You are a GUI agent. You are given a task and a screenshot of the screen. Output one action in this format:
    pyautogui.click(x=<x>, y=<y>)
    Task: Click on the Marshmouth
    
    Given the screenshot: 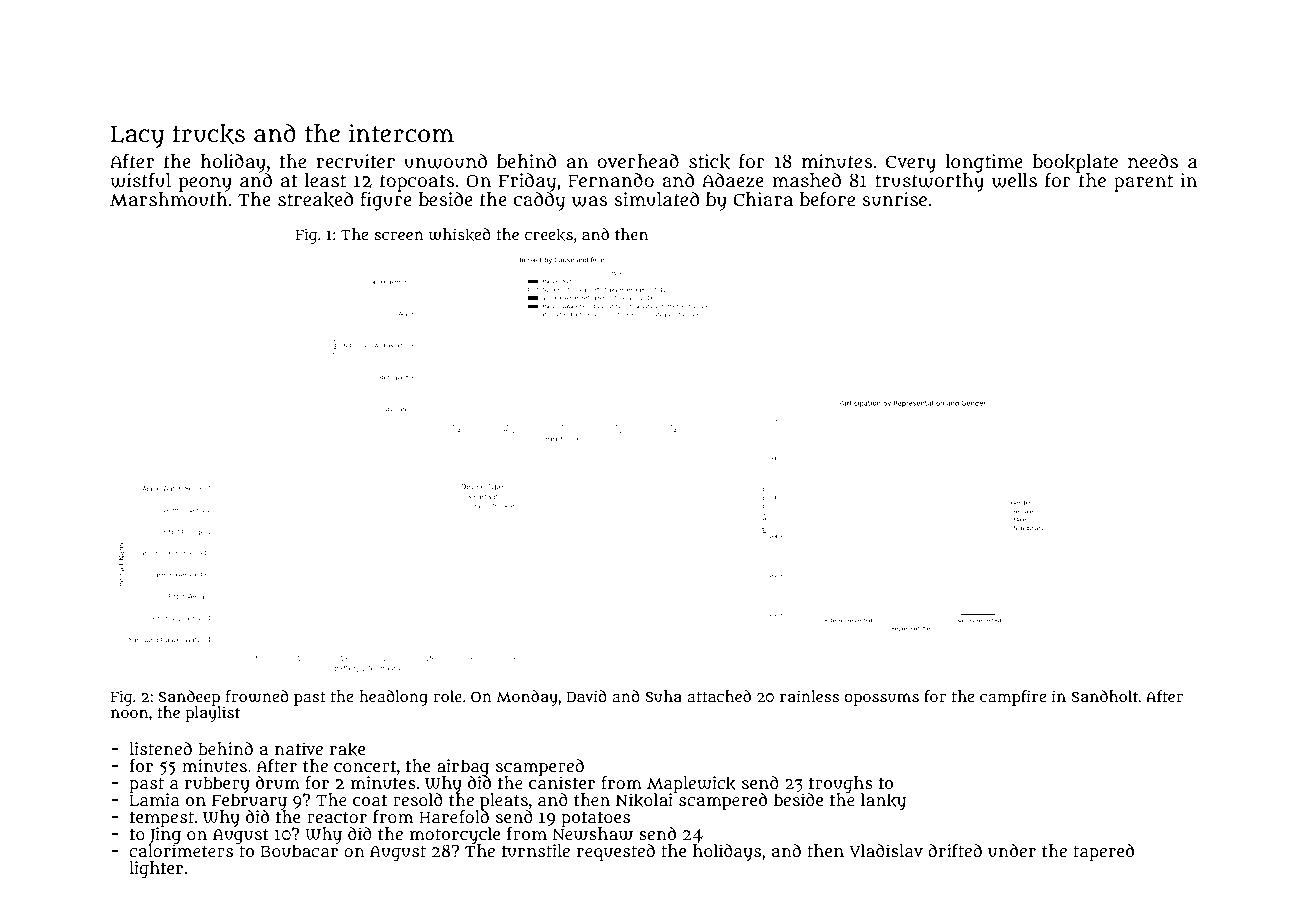 What is the action you would take?
    pyautogui.click(x=169, y=199)
